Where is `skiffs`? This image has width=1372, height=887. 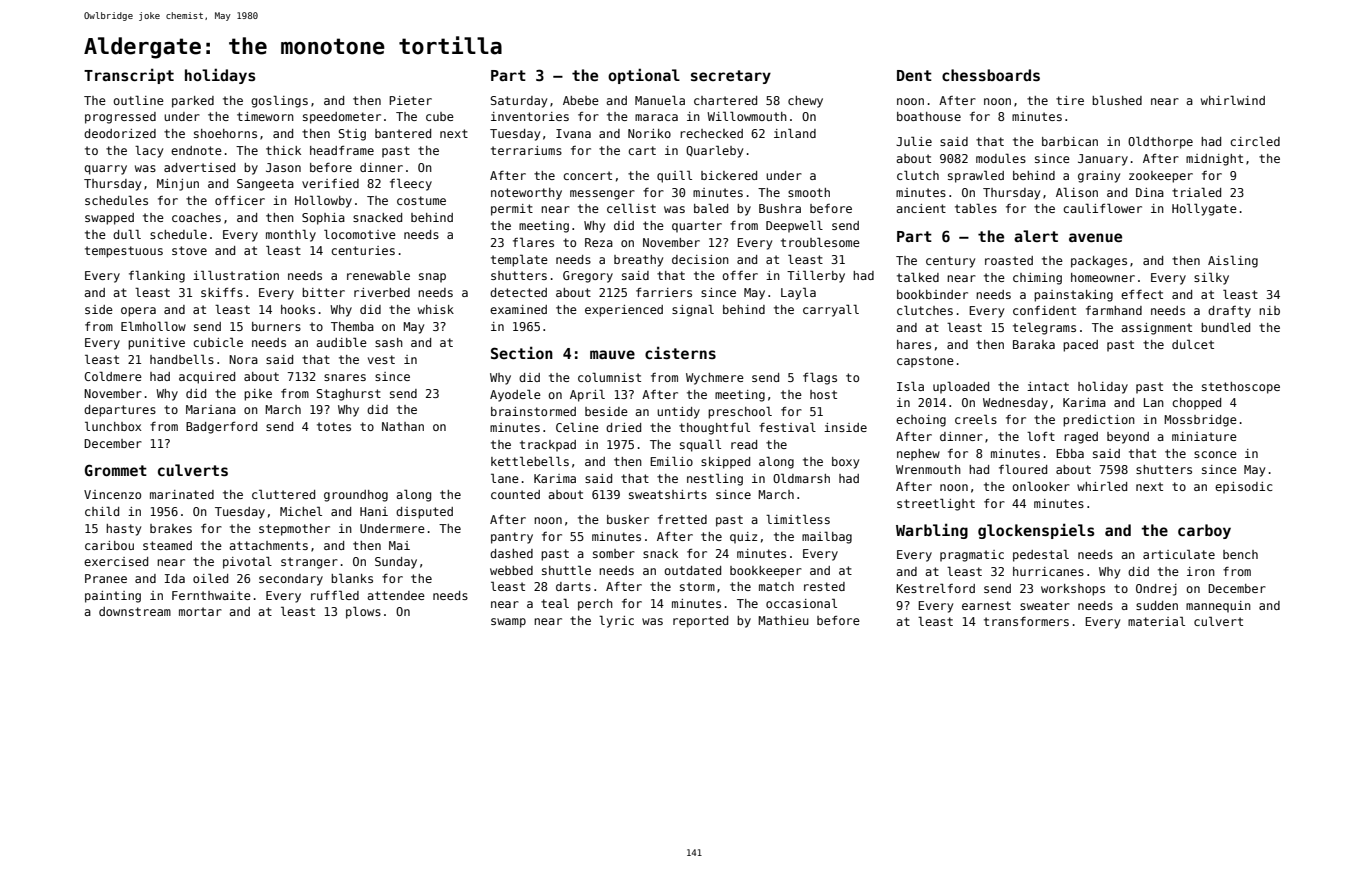 skiffs is located at coordinates (222, 292).
